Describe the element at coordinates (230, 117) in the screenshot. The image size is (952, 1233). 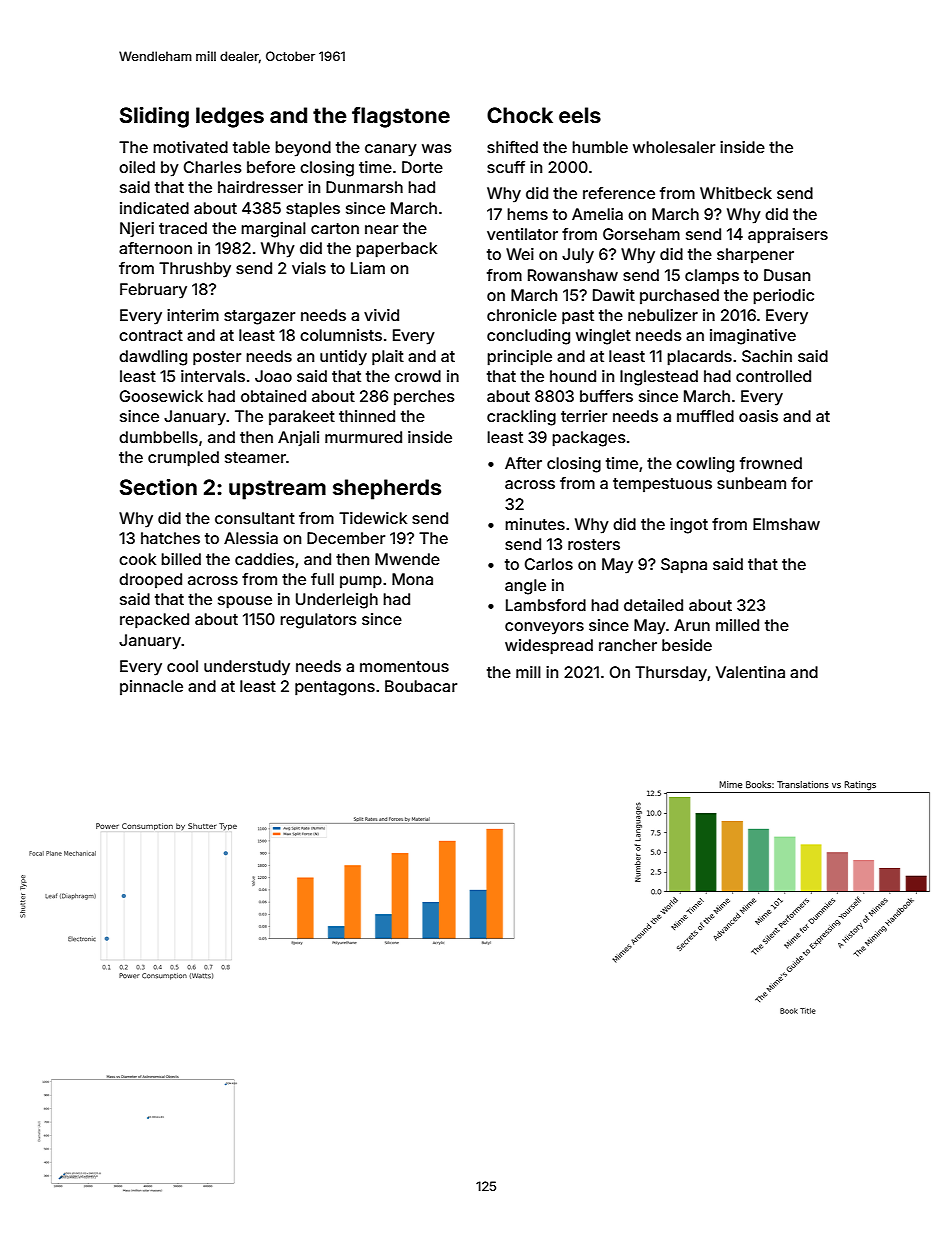
I see `ledges` at that location.
